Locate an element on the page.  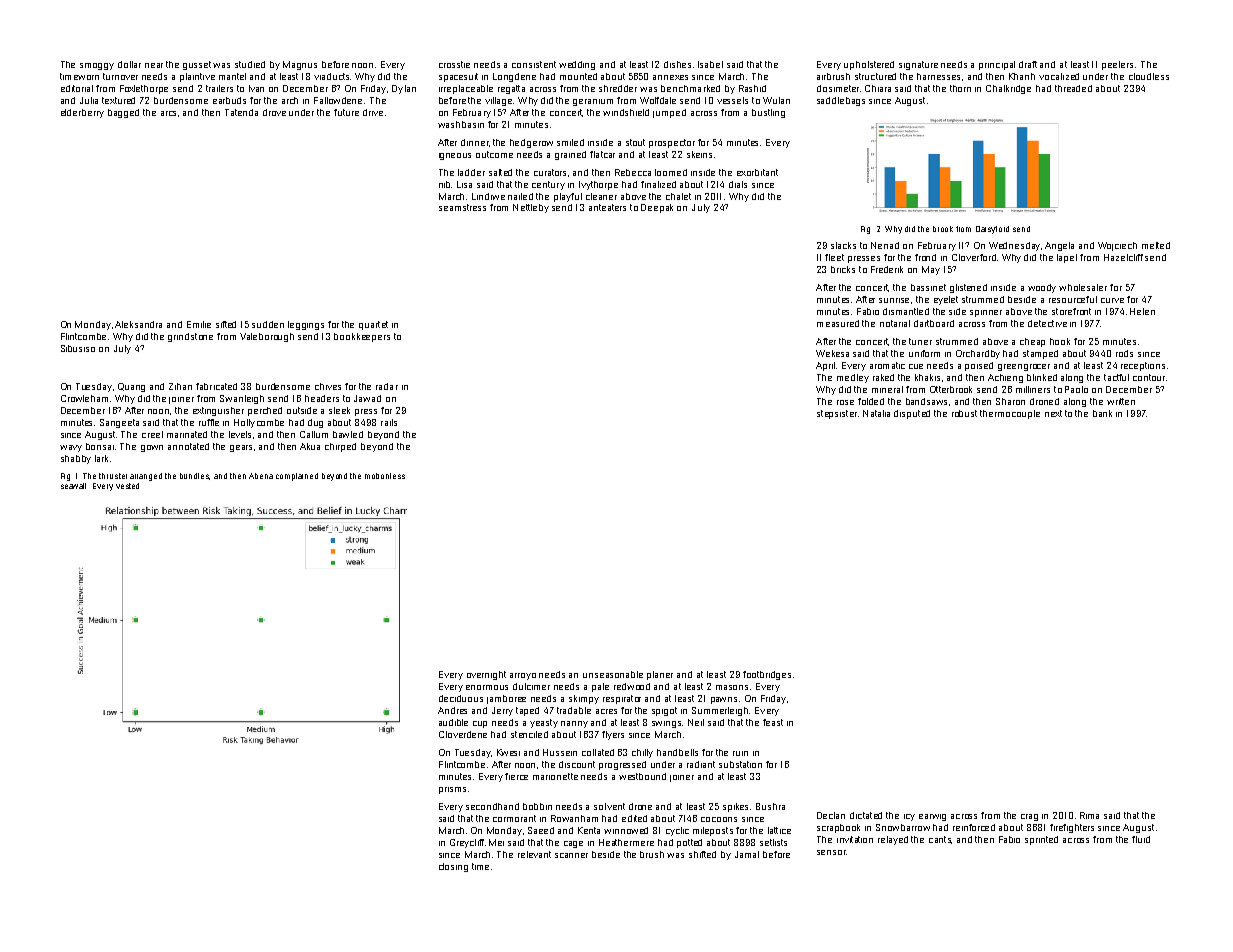
dollar is located at coordinates (129, 64).
